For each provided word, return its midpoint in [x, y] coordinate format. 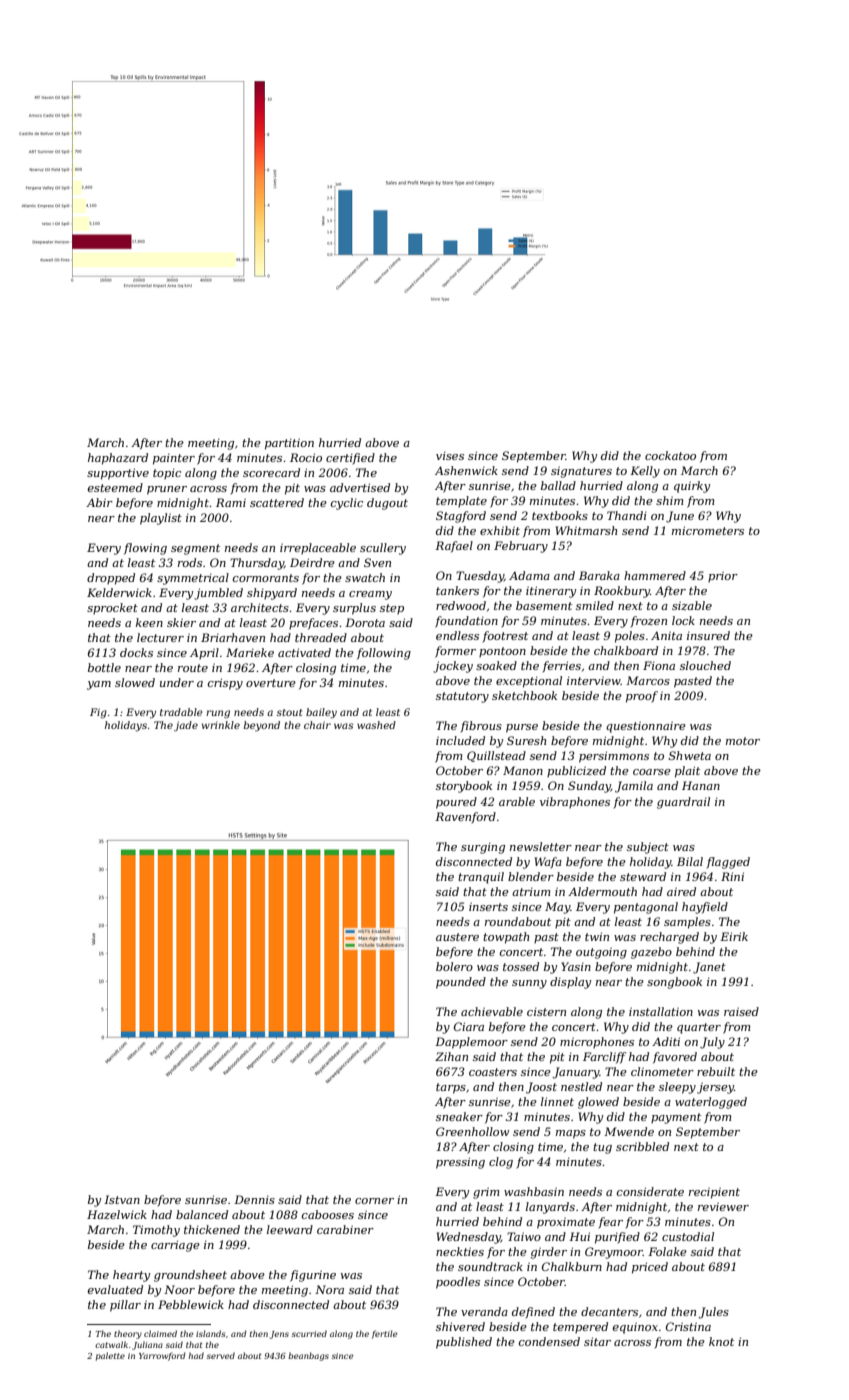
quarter [699, 1028]
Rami [231, 502]
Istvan [122, 1199]
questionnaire [646, 727]
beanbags [308, 1356]
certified [350, 459]
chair [317, 725]
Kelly [645, 472]
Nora [329, 1289]
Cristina [688, 1326]
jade [186, 726]
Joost [541, 1088]
